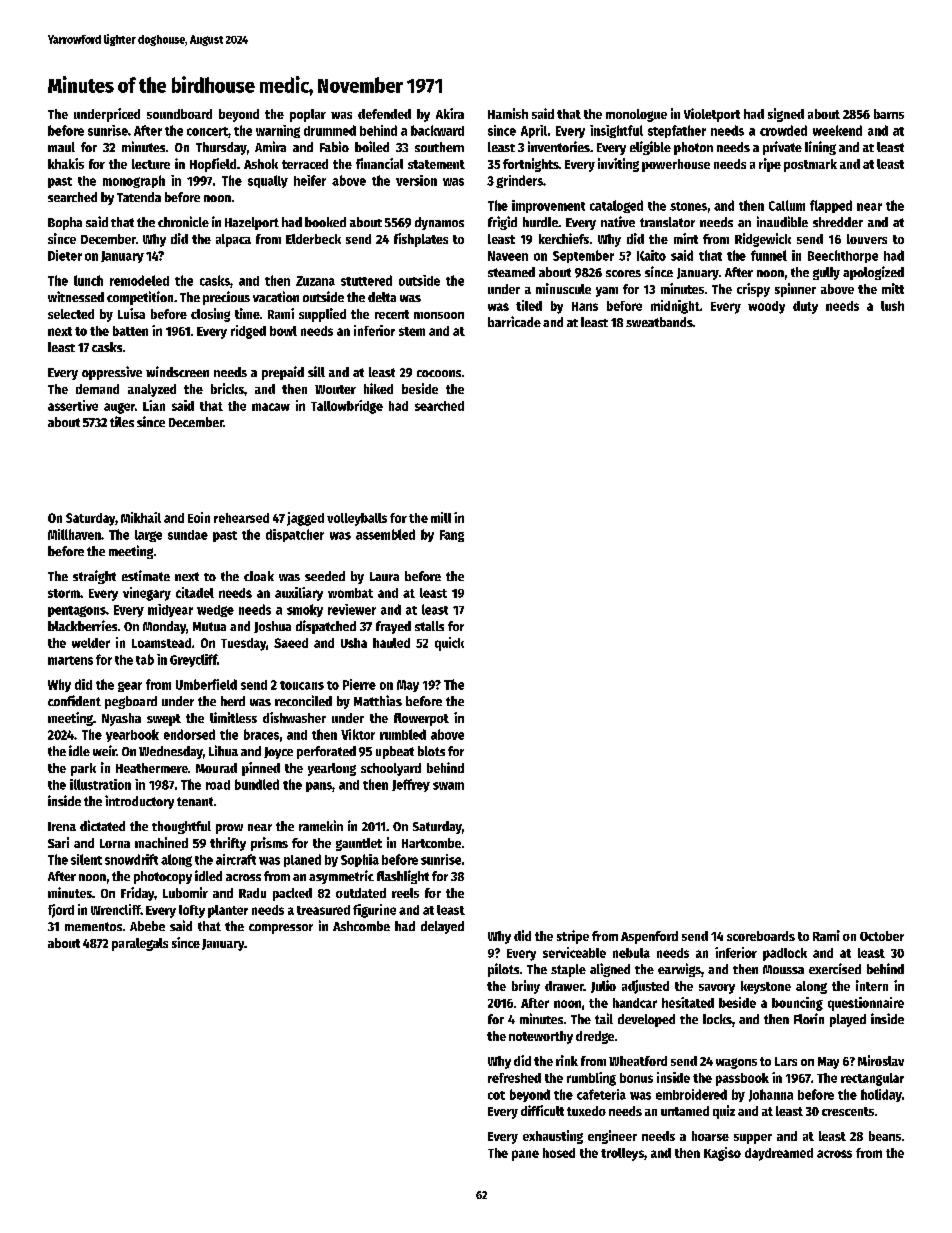 This image has height=1233, width=952. I want to click on trolleys, so click(622, 1154).
